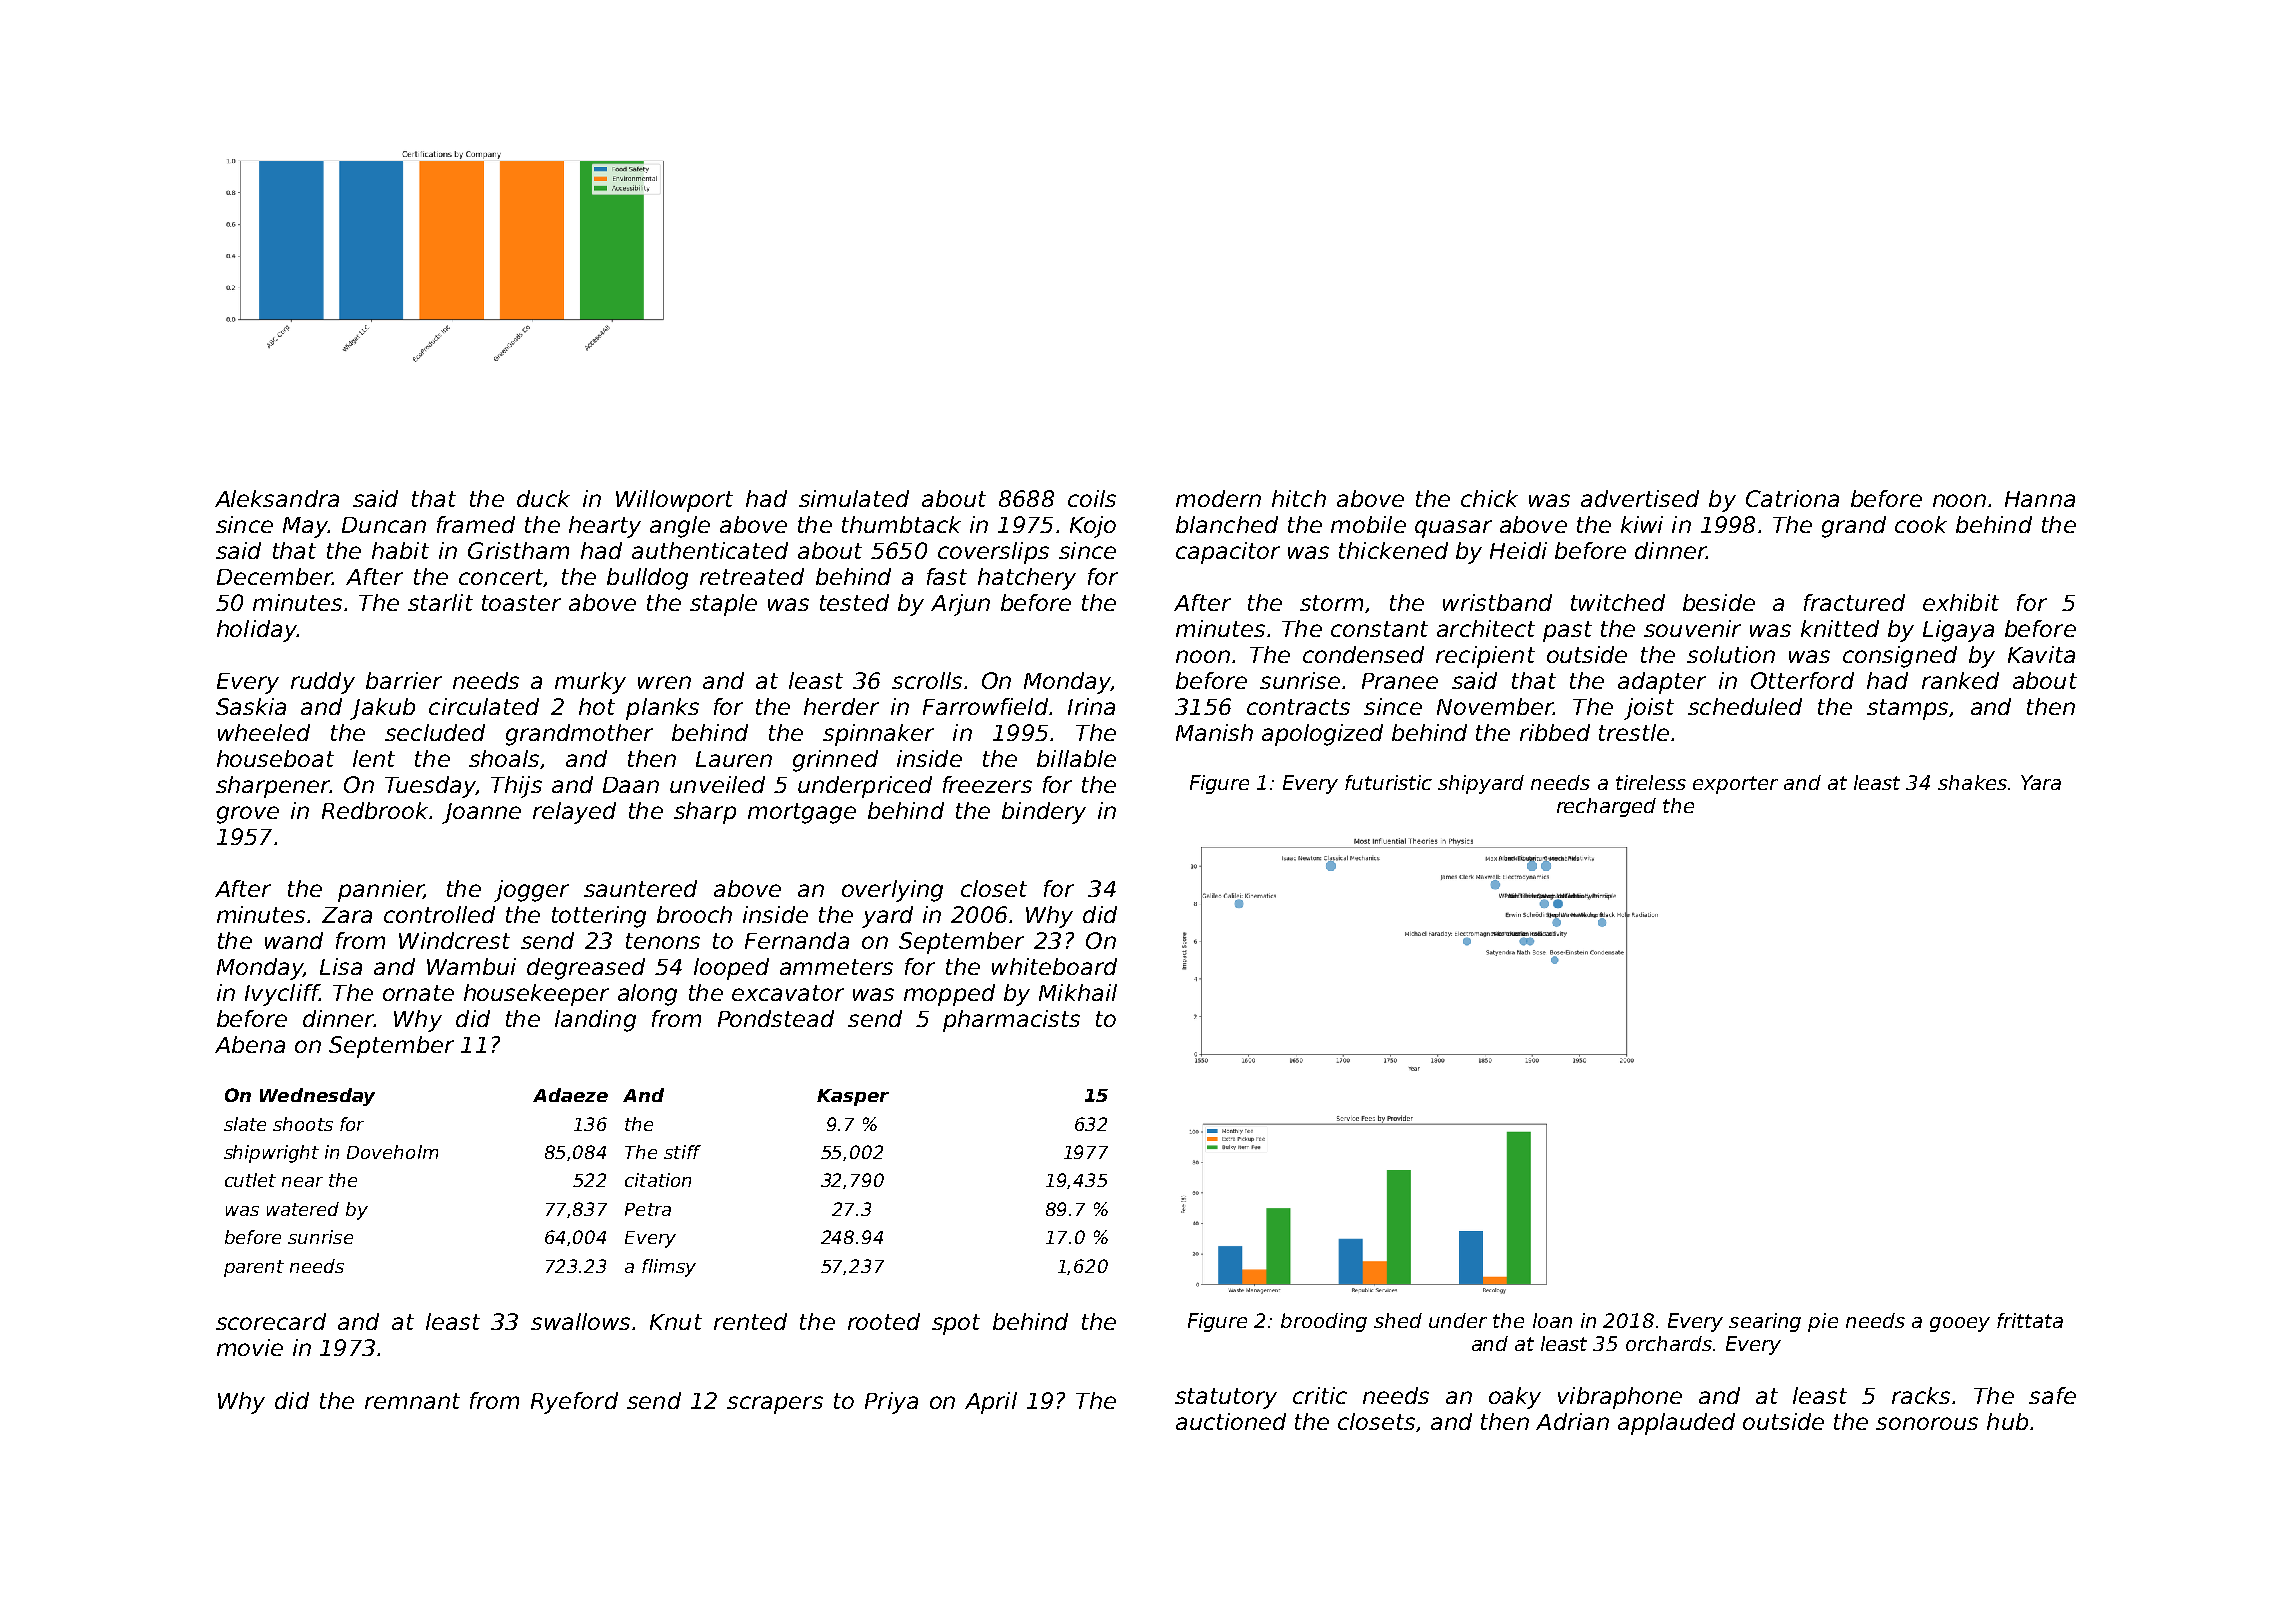  Describe the element at coordinates (1398, 1320) in the image. I see `shed` at that location.
